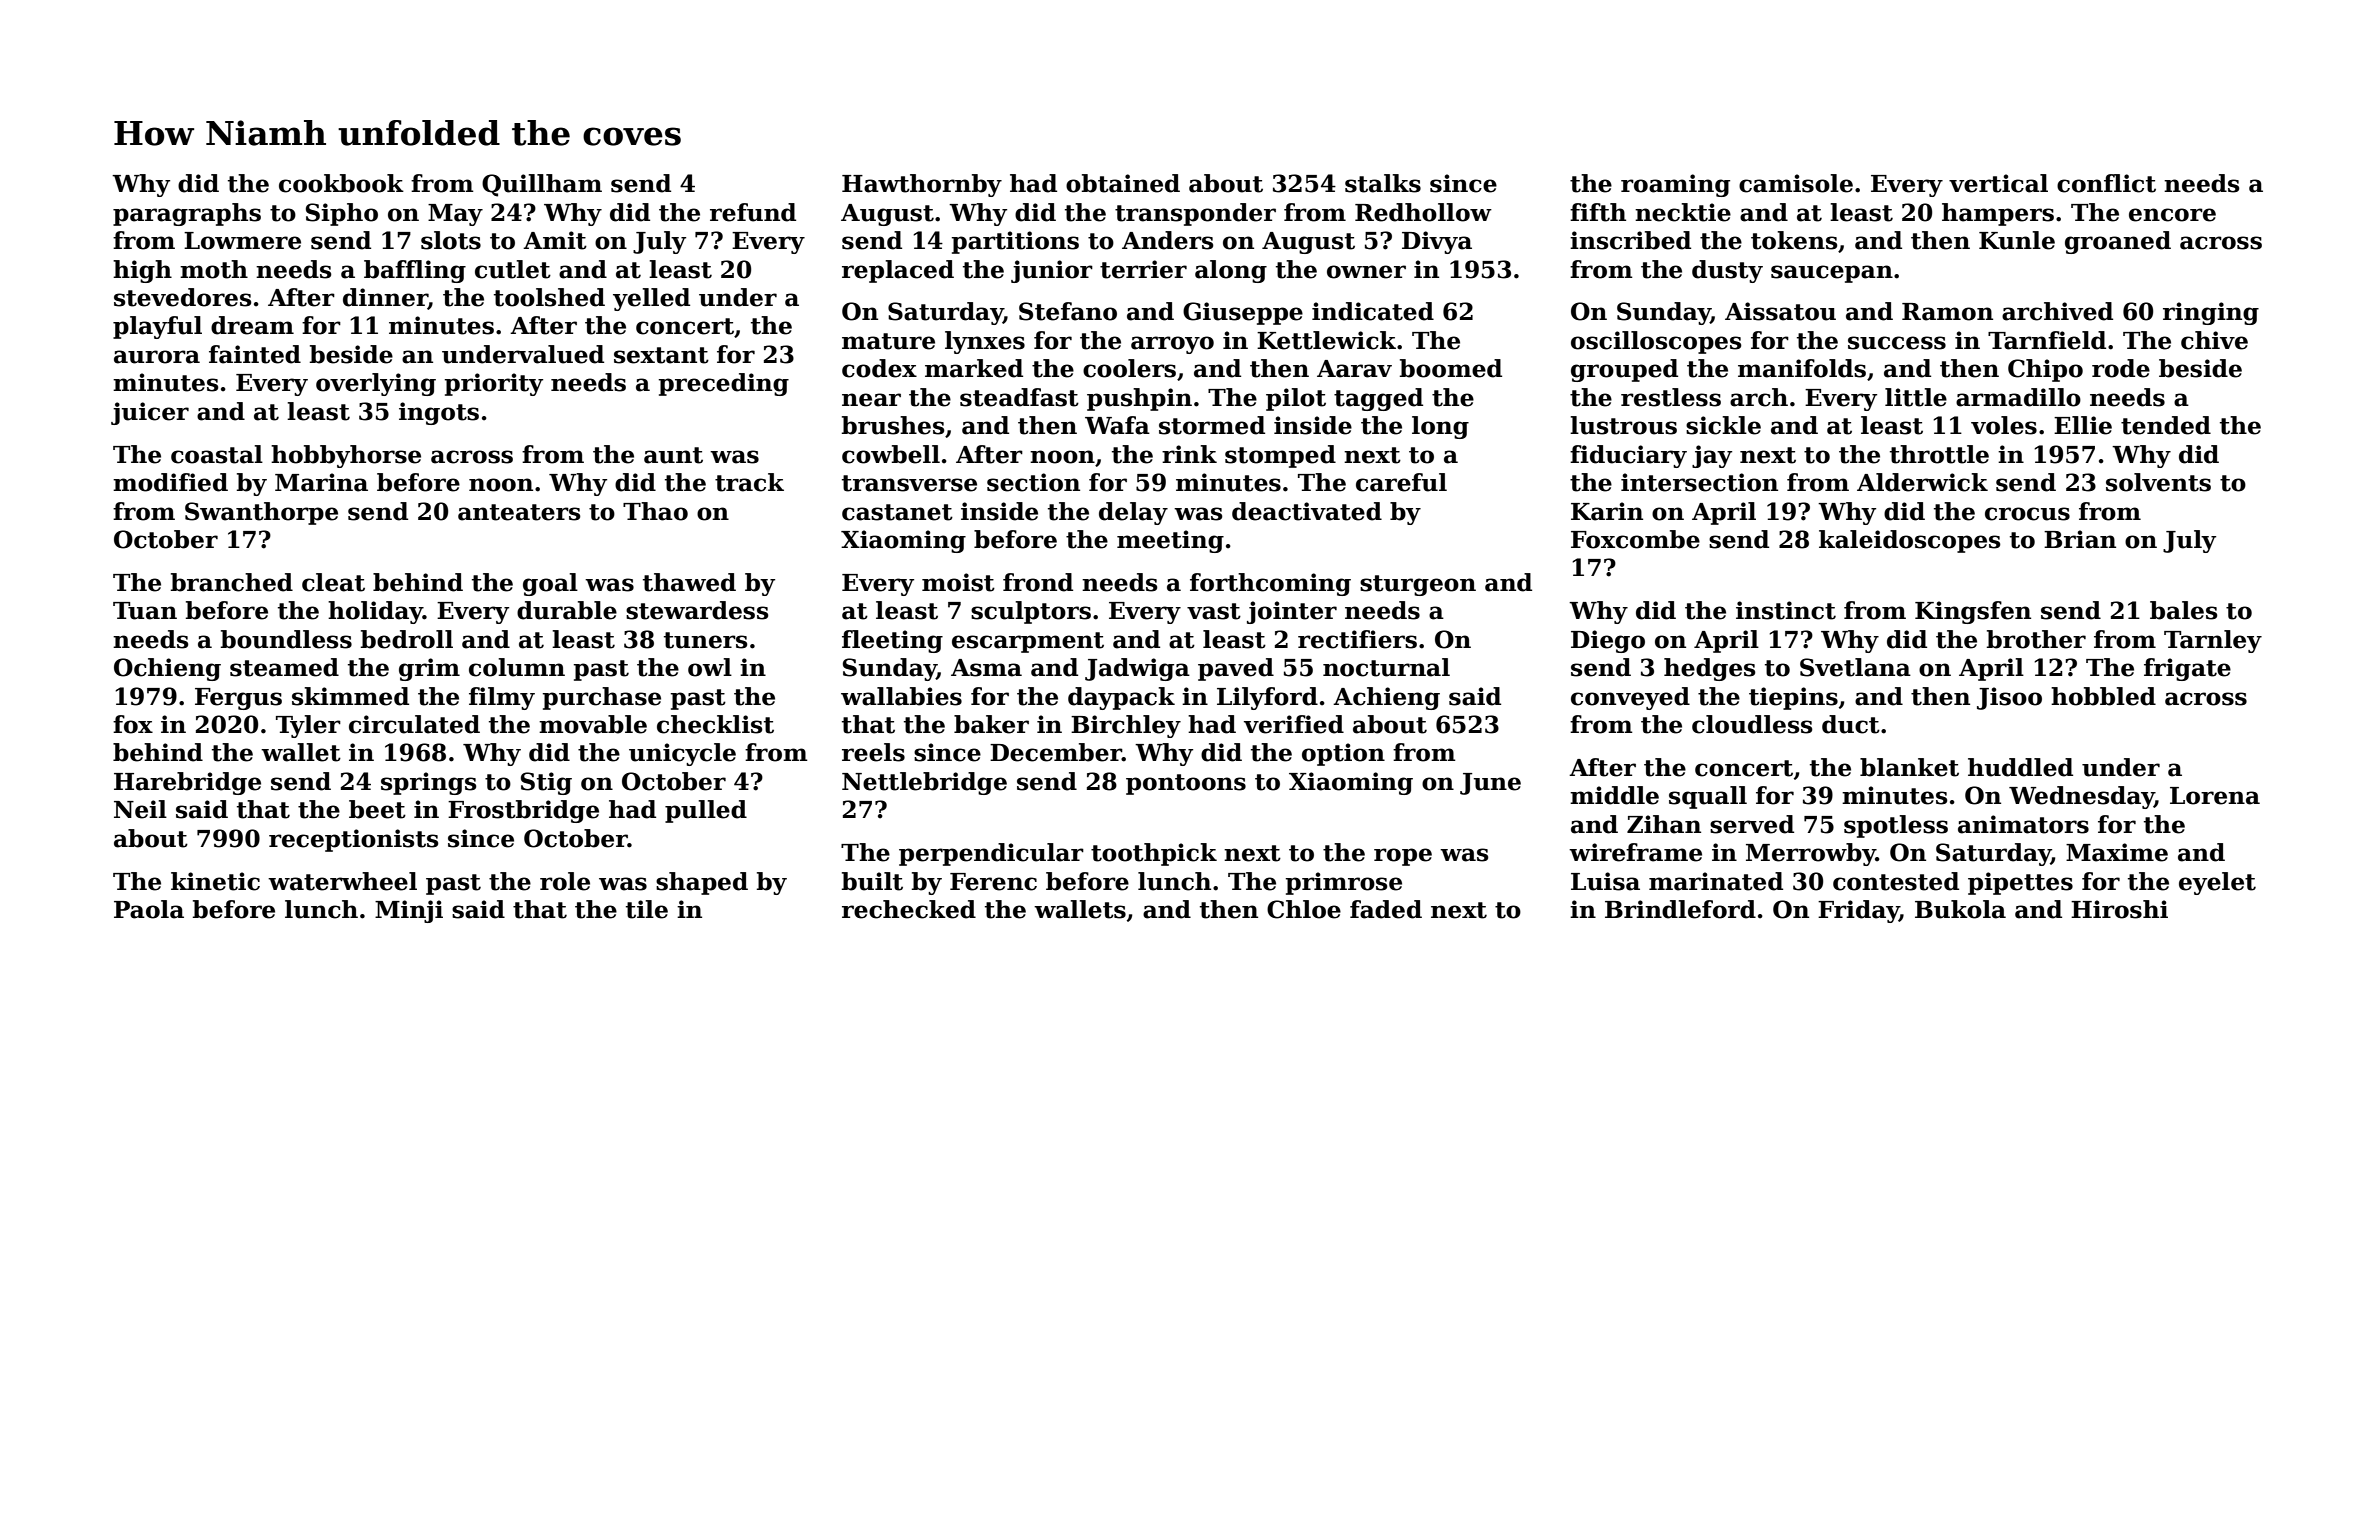 This screenshot has width=2380, height=1540. What do you see at coordinates (1133, 513) in the screenshot?
I see `delay` at bounding box center [1133, 513].
